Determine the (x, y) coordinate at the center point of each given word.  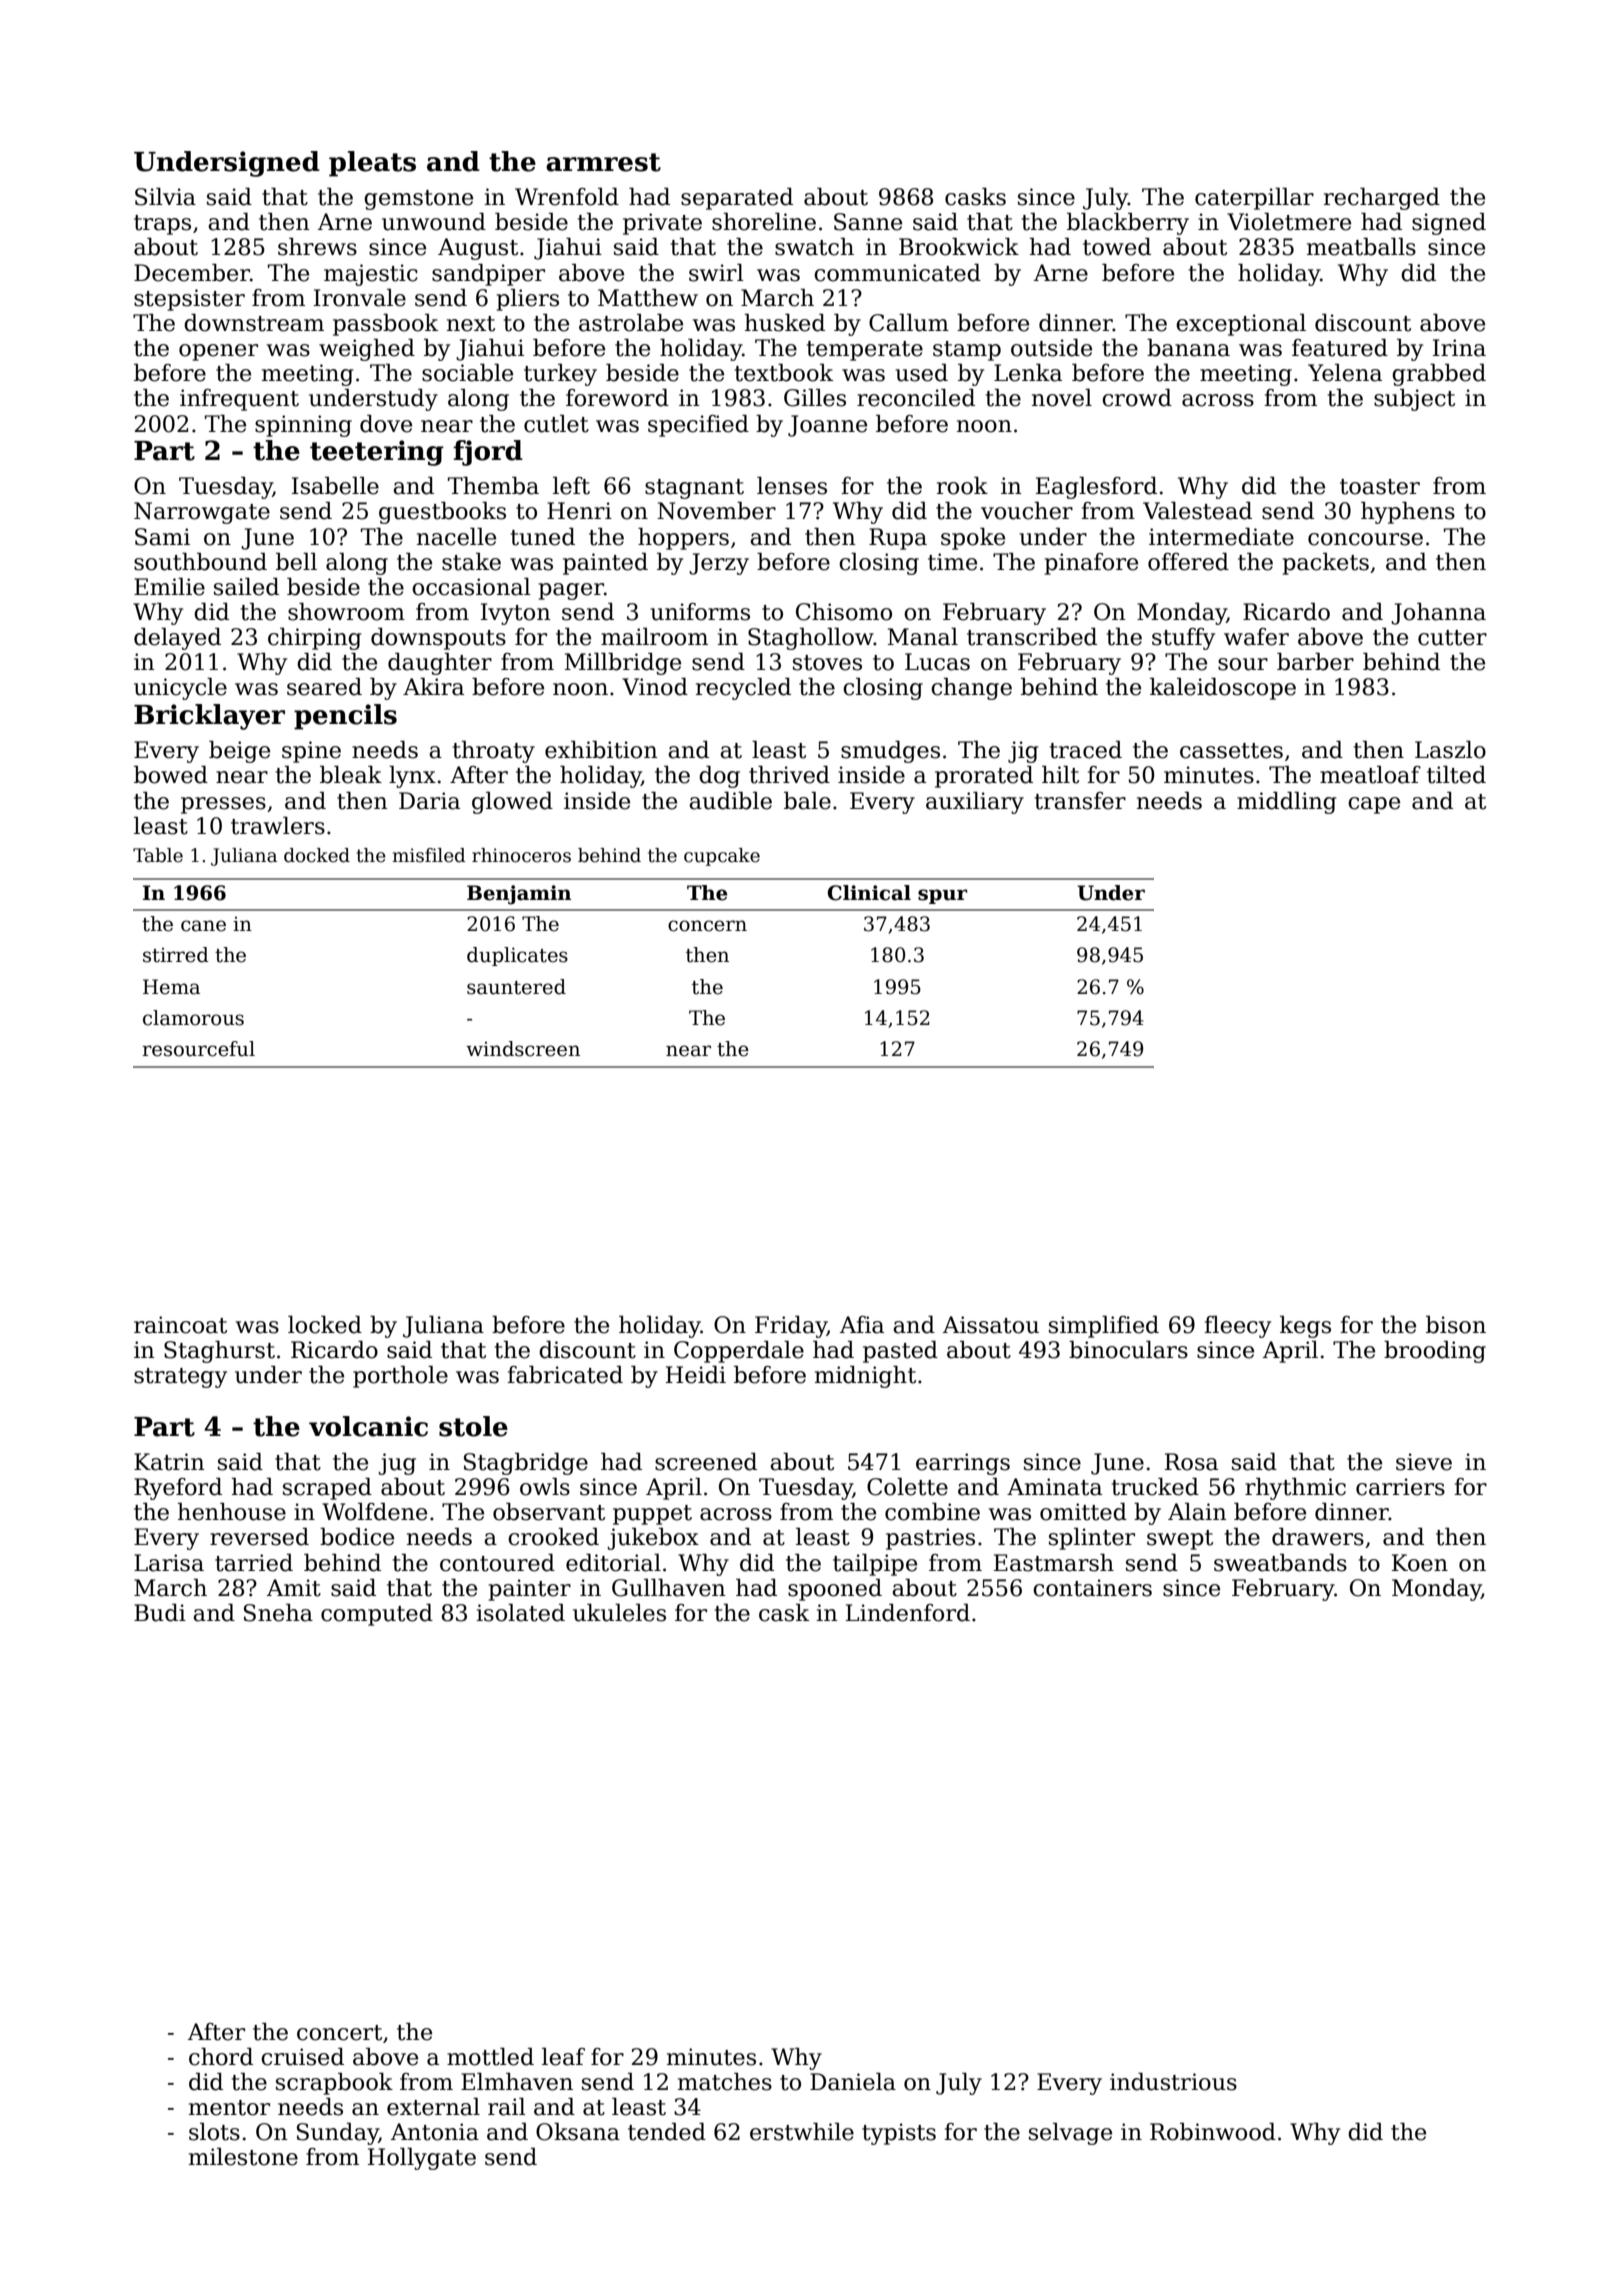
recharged (1382, 199)
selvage (1070, 2134)
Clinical (869, 893)
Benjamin (519, 895)
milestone (243, 2157)
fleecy (1237, 1327)
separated (737, 199)
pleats (372, 164)
